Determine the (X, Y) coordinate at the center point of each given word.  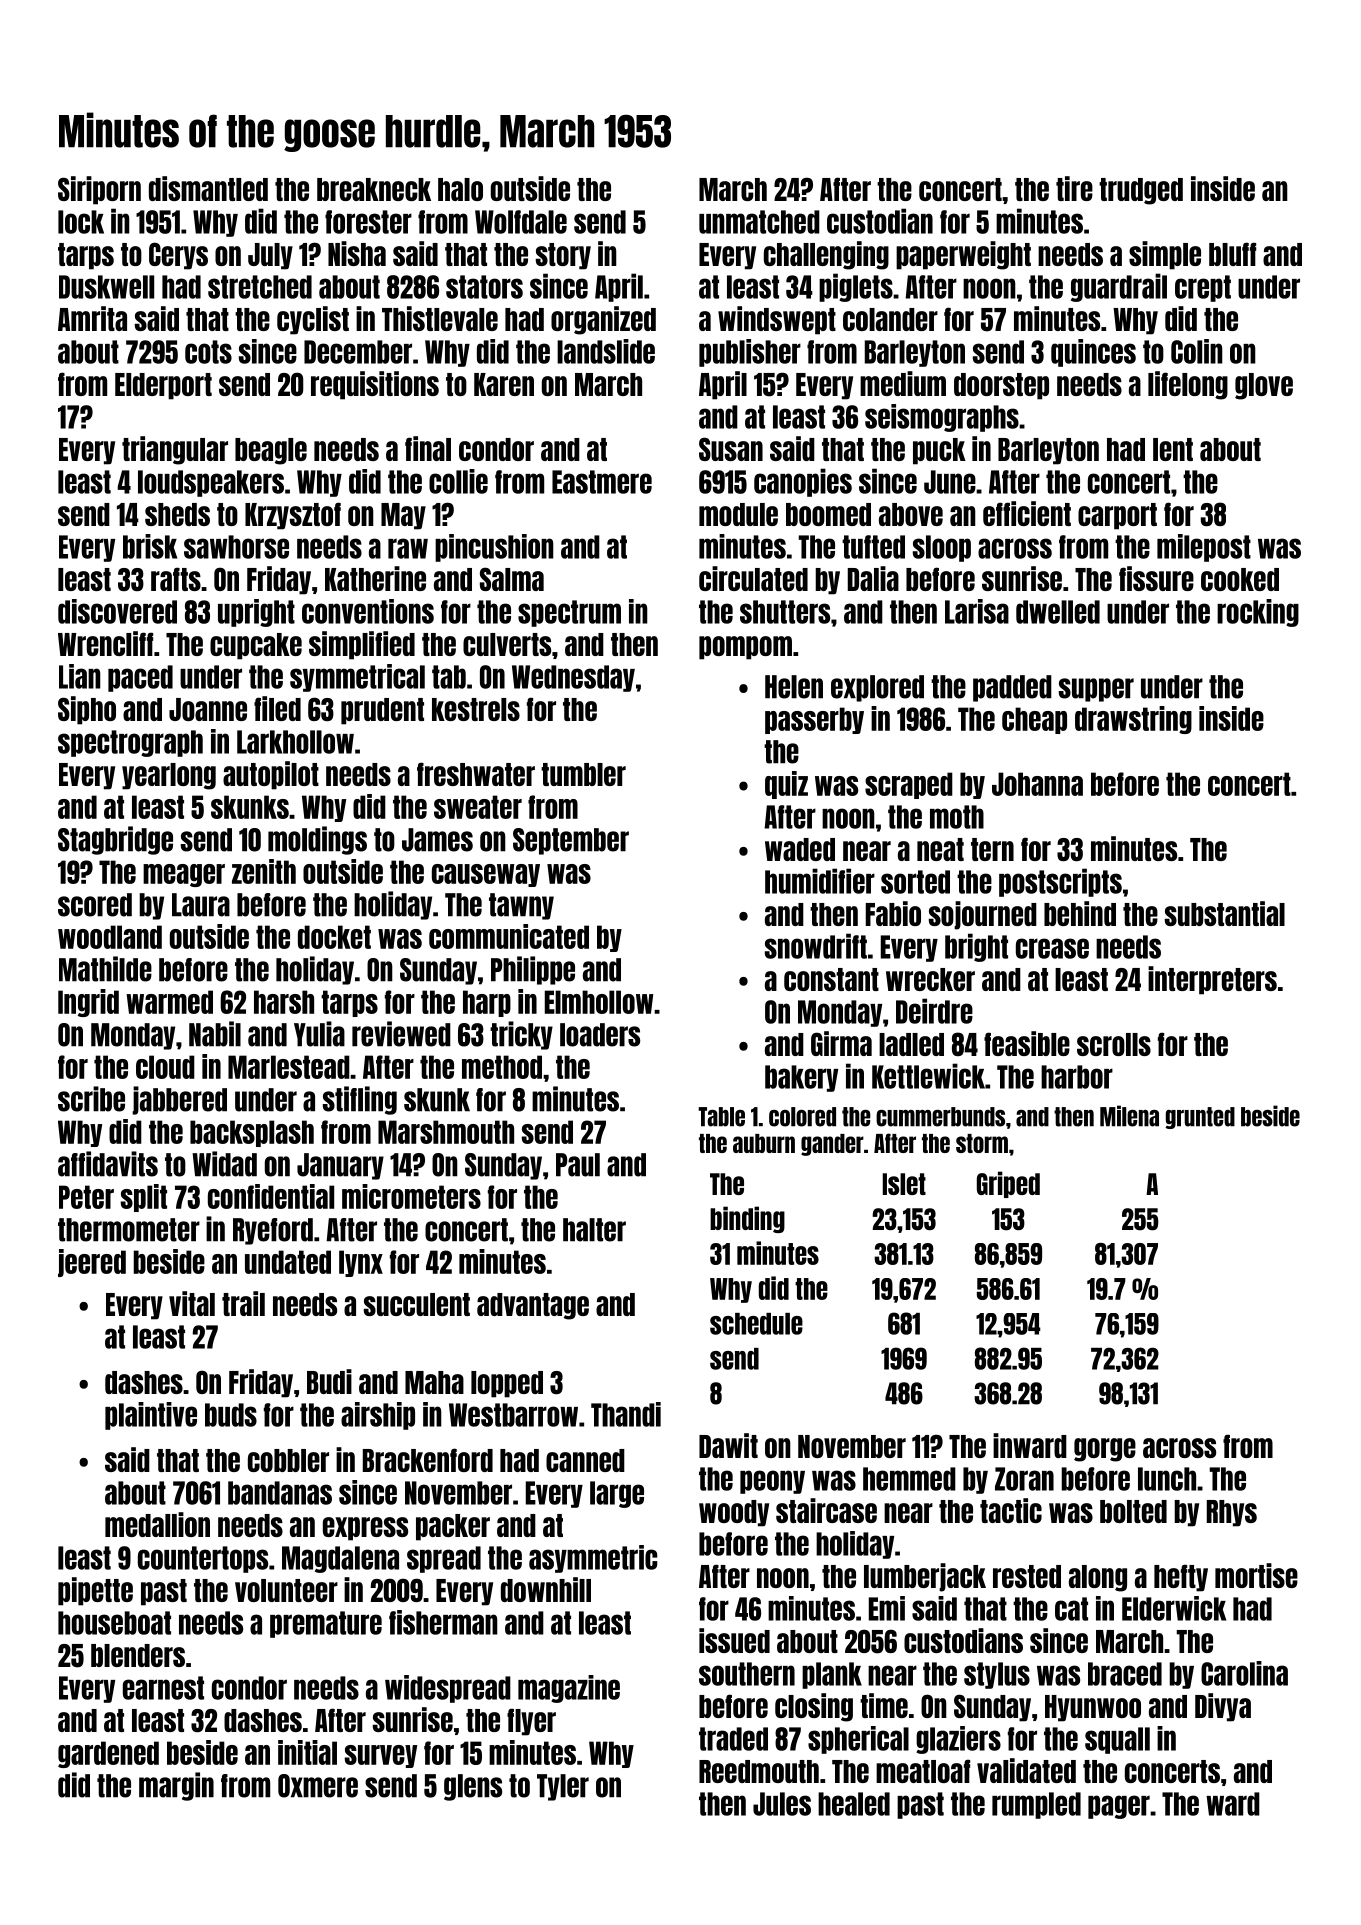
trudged (1141, 191)
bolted (1133, 1511)
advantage (533, 1306)
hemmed (909, 1479)
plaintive (151, 1416)
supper (1096, 690)
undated (288, 1262)
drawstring (1133, 720)
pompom (745, 648)
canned (585, 1460)
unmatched (759, 222)
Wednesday (573, 678)
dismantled (208, 188)
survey (381, 1756)
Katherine (375, 578)
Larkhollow (295, 742)
